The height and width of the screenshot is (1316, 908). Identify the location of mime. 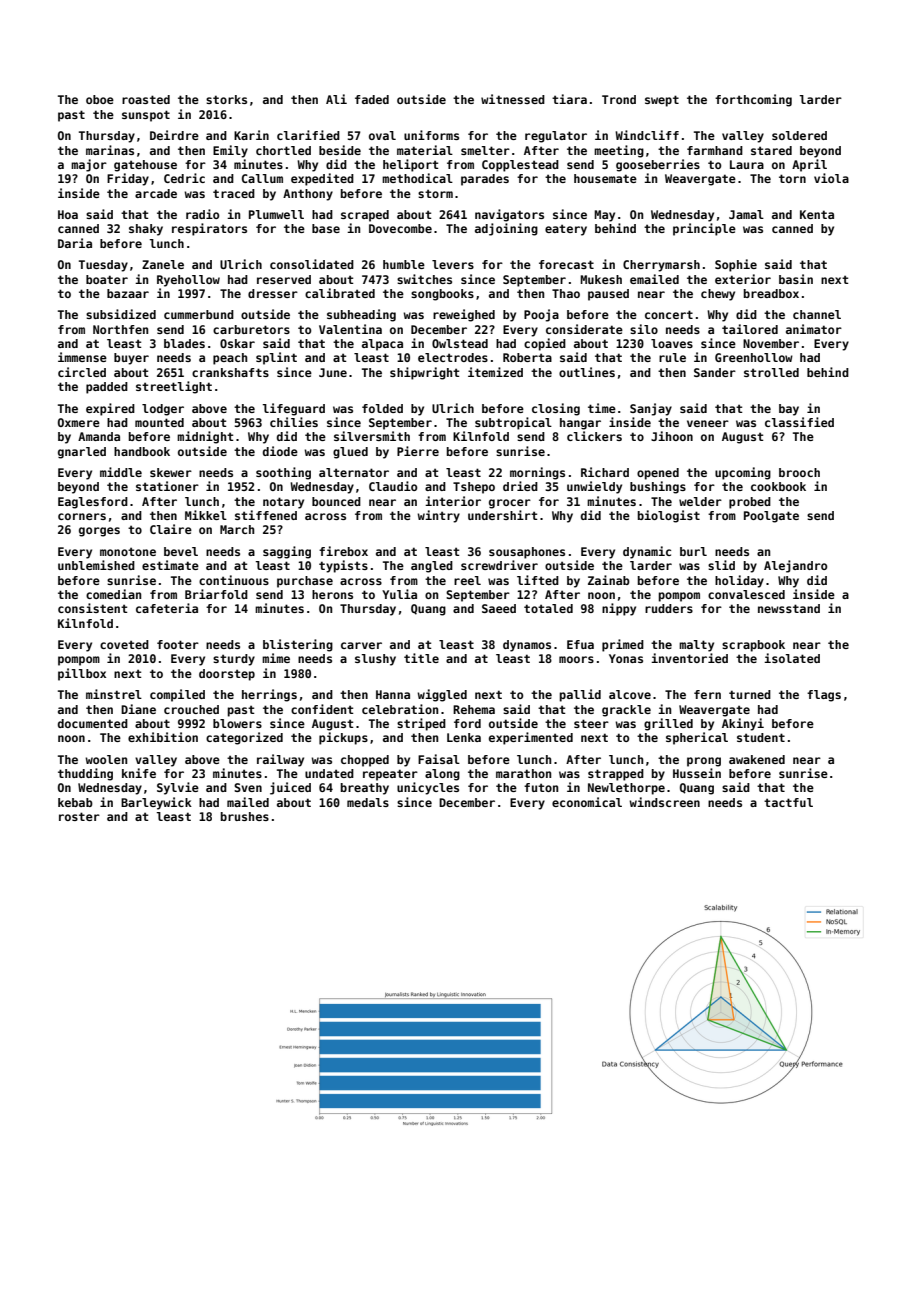
(276, 658).
